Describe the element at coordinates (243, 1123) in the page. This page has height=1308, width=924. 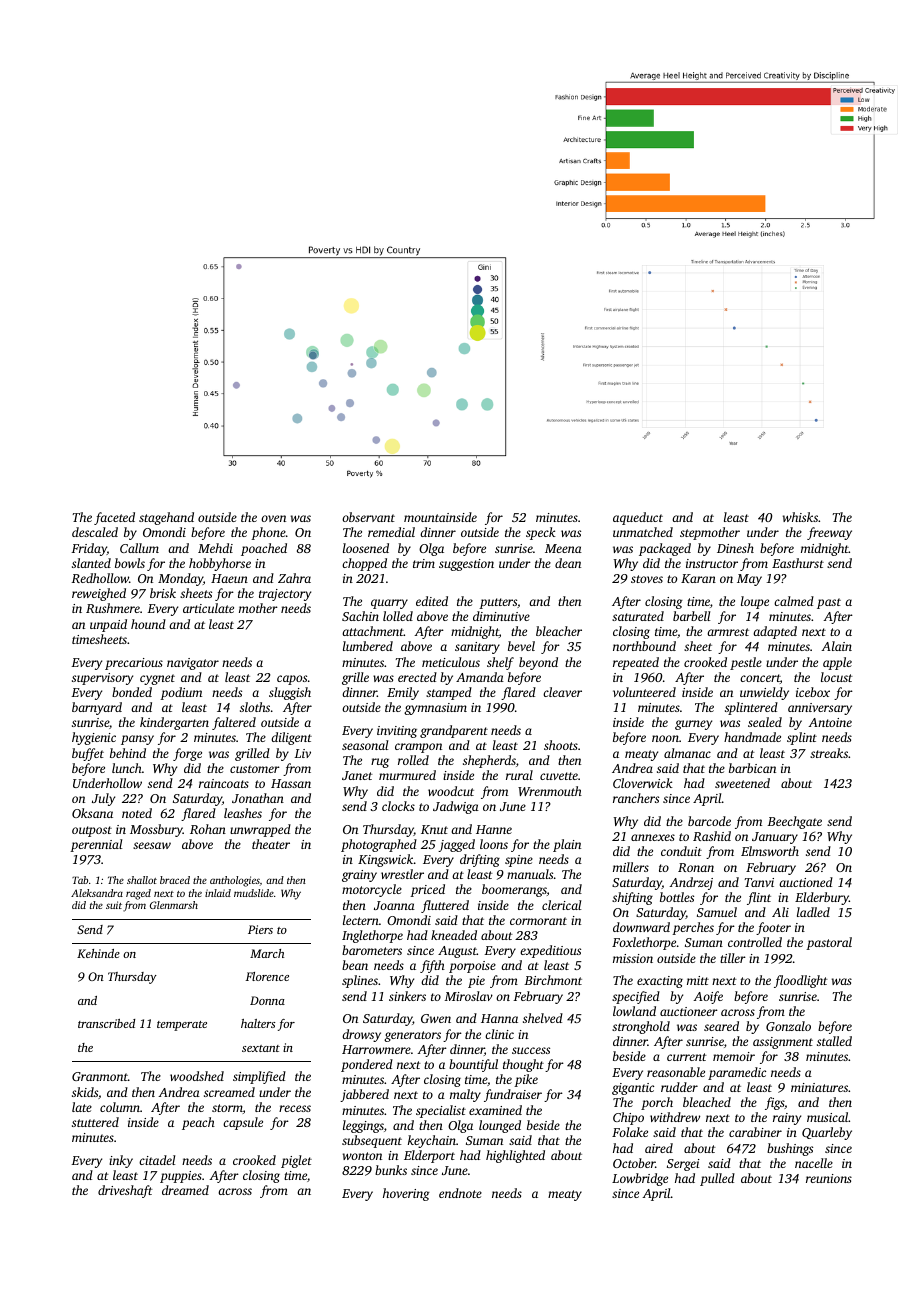
I see `capsule` at that location.
